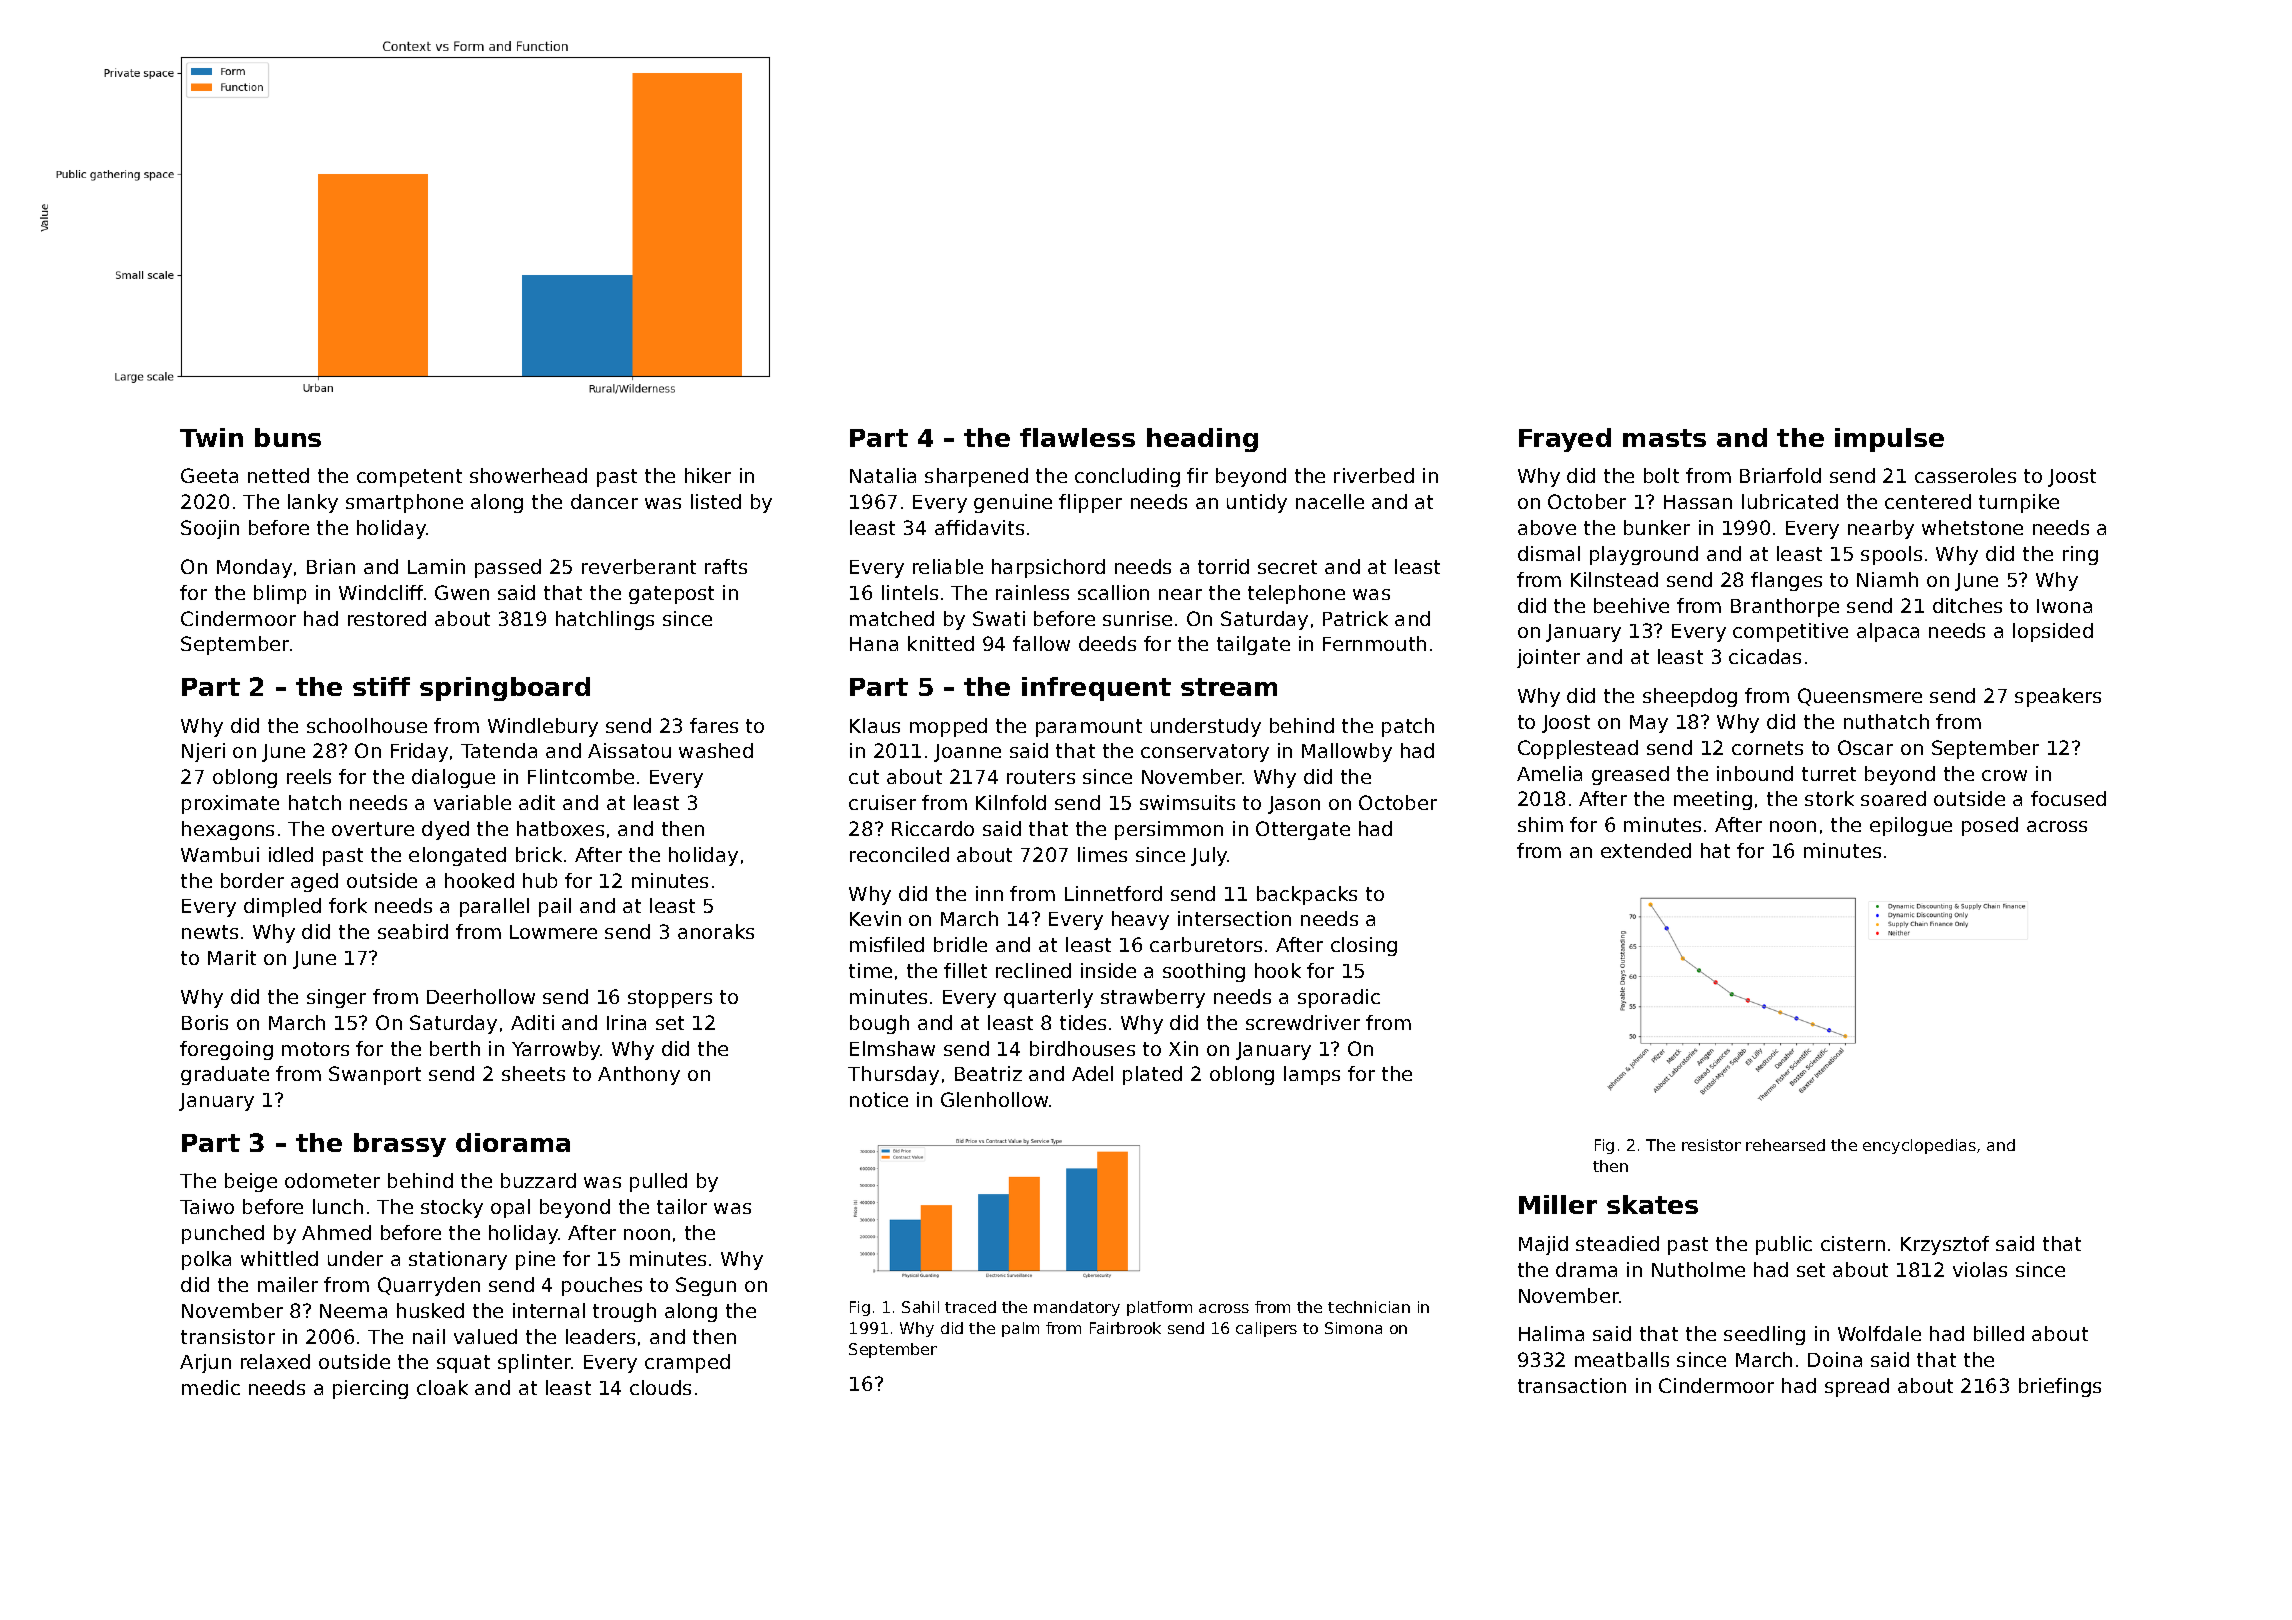  Describe the element at coordinates (279, 1258) in the image. I see `whittled` at that location.
